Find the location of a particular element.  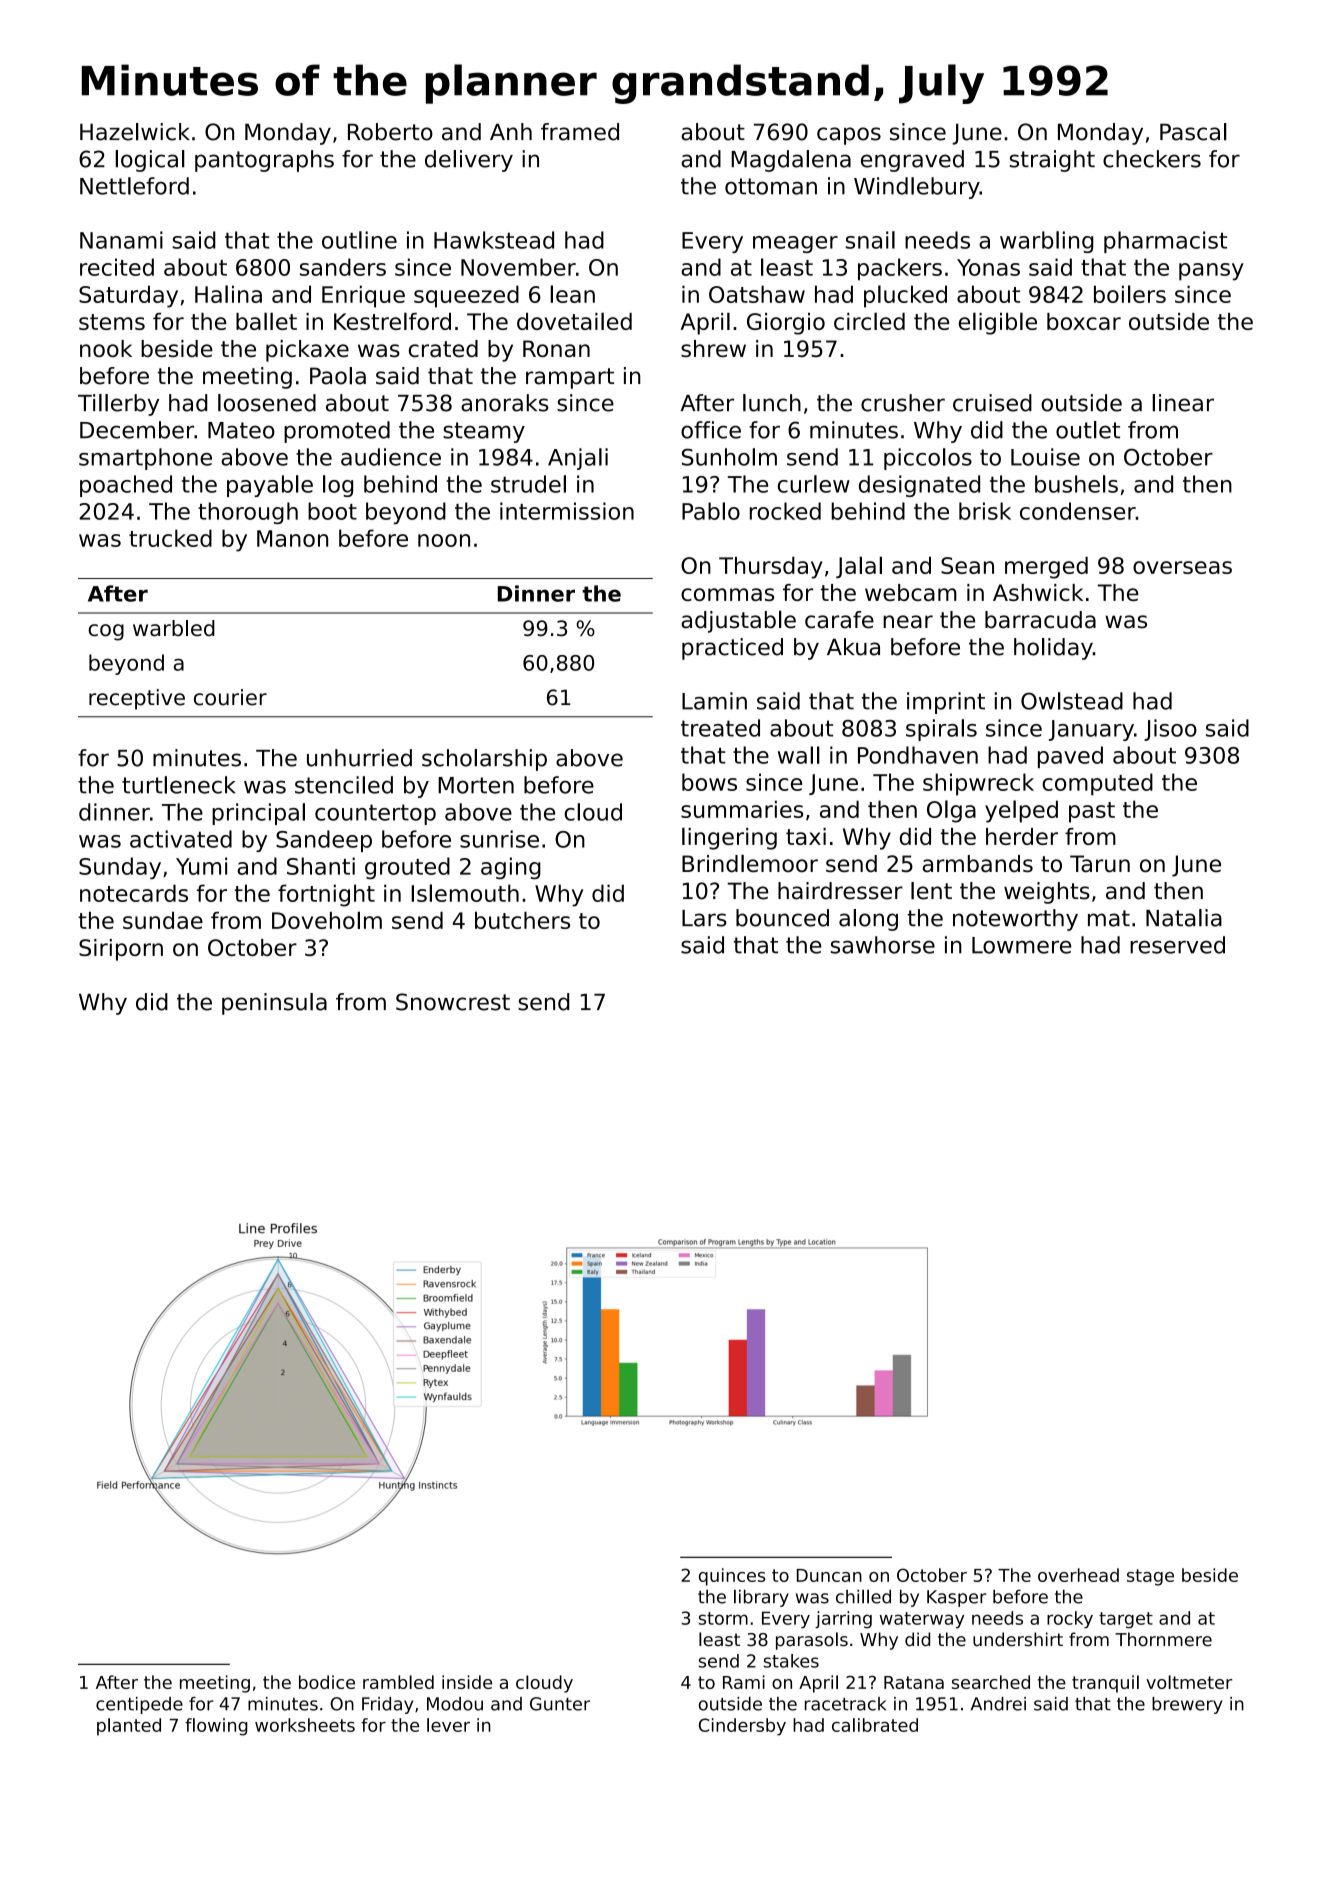

quinces is located at coordinates (732, 1577).
